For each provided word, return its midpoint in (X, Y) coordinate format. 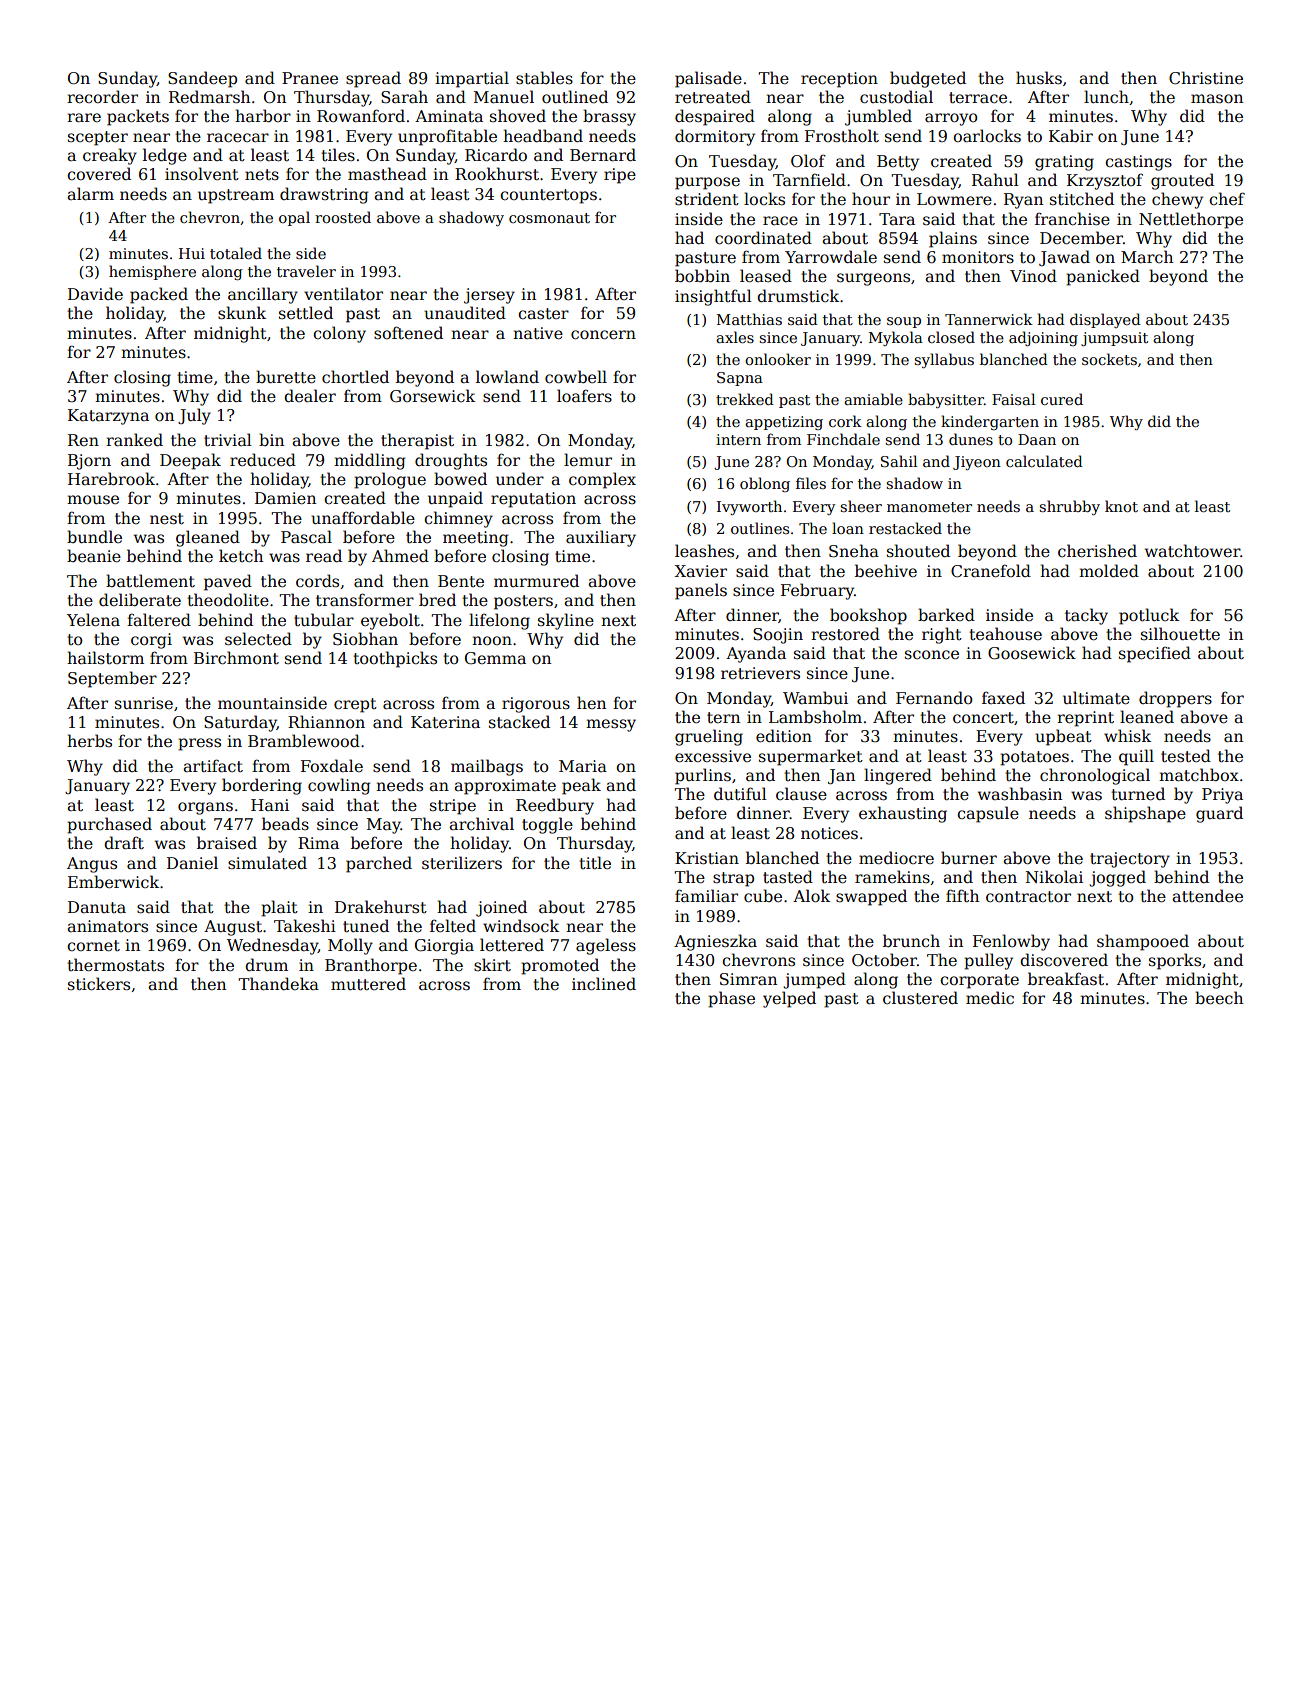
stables (544, 77)
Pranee (310, 78)
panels (701, 591)
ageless (606, 946)
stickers (99, 984)
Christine (1206, 78)
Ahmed (400, 555)
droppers (1175, 699)
